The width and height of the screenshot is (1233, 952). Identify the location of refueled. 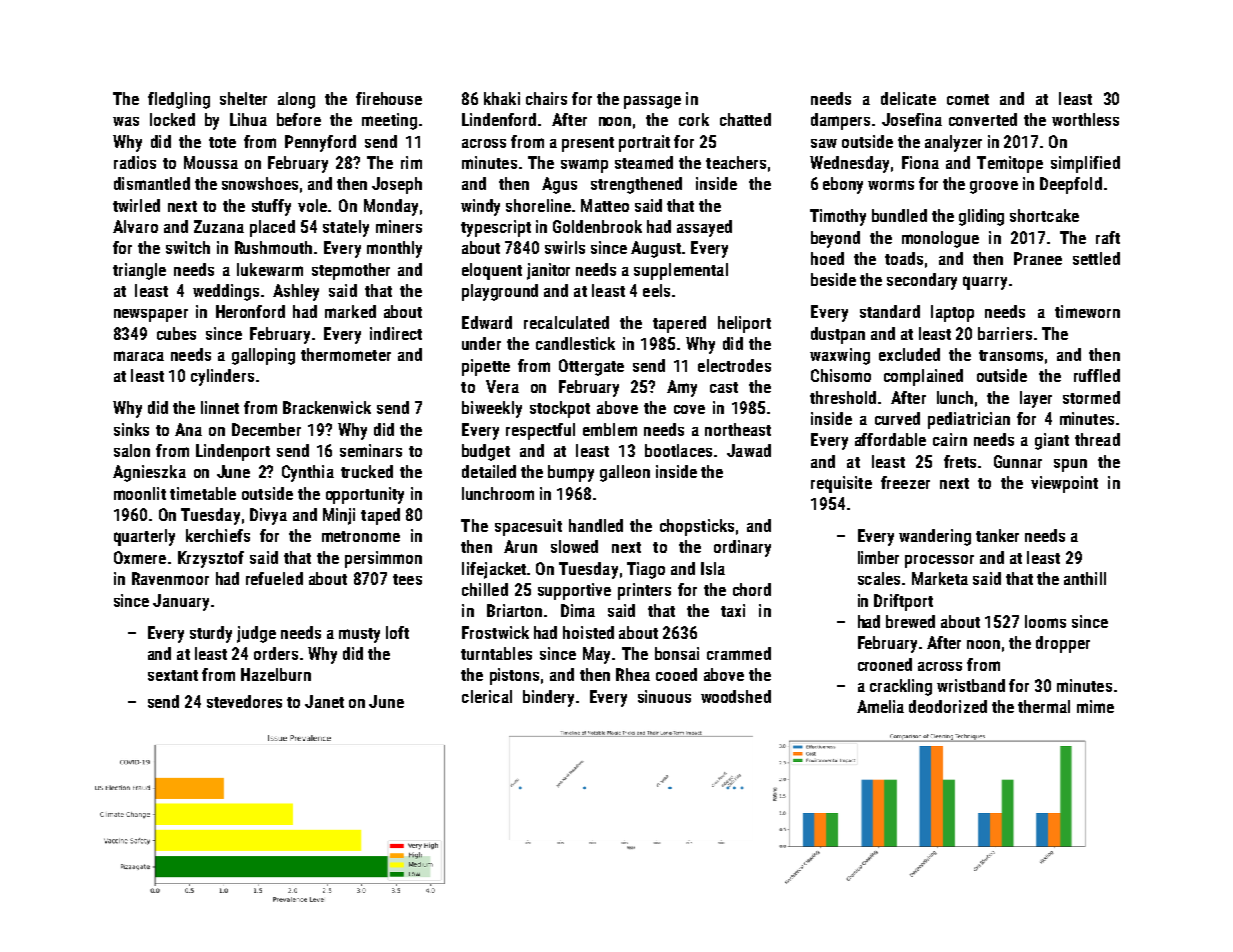
(274, 578).
